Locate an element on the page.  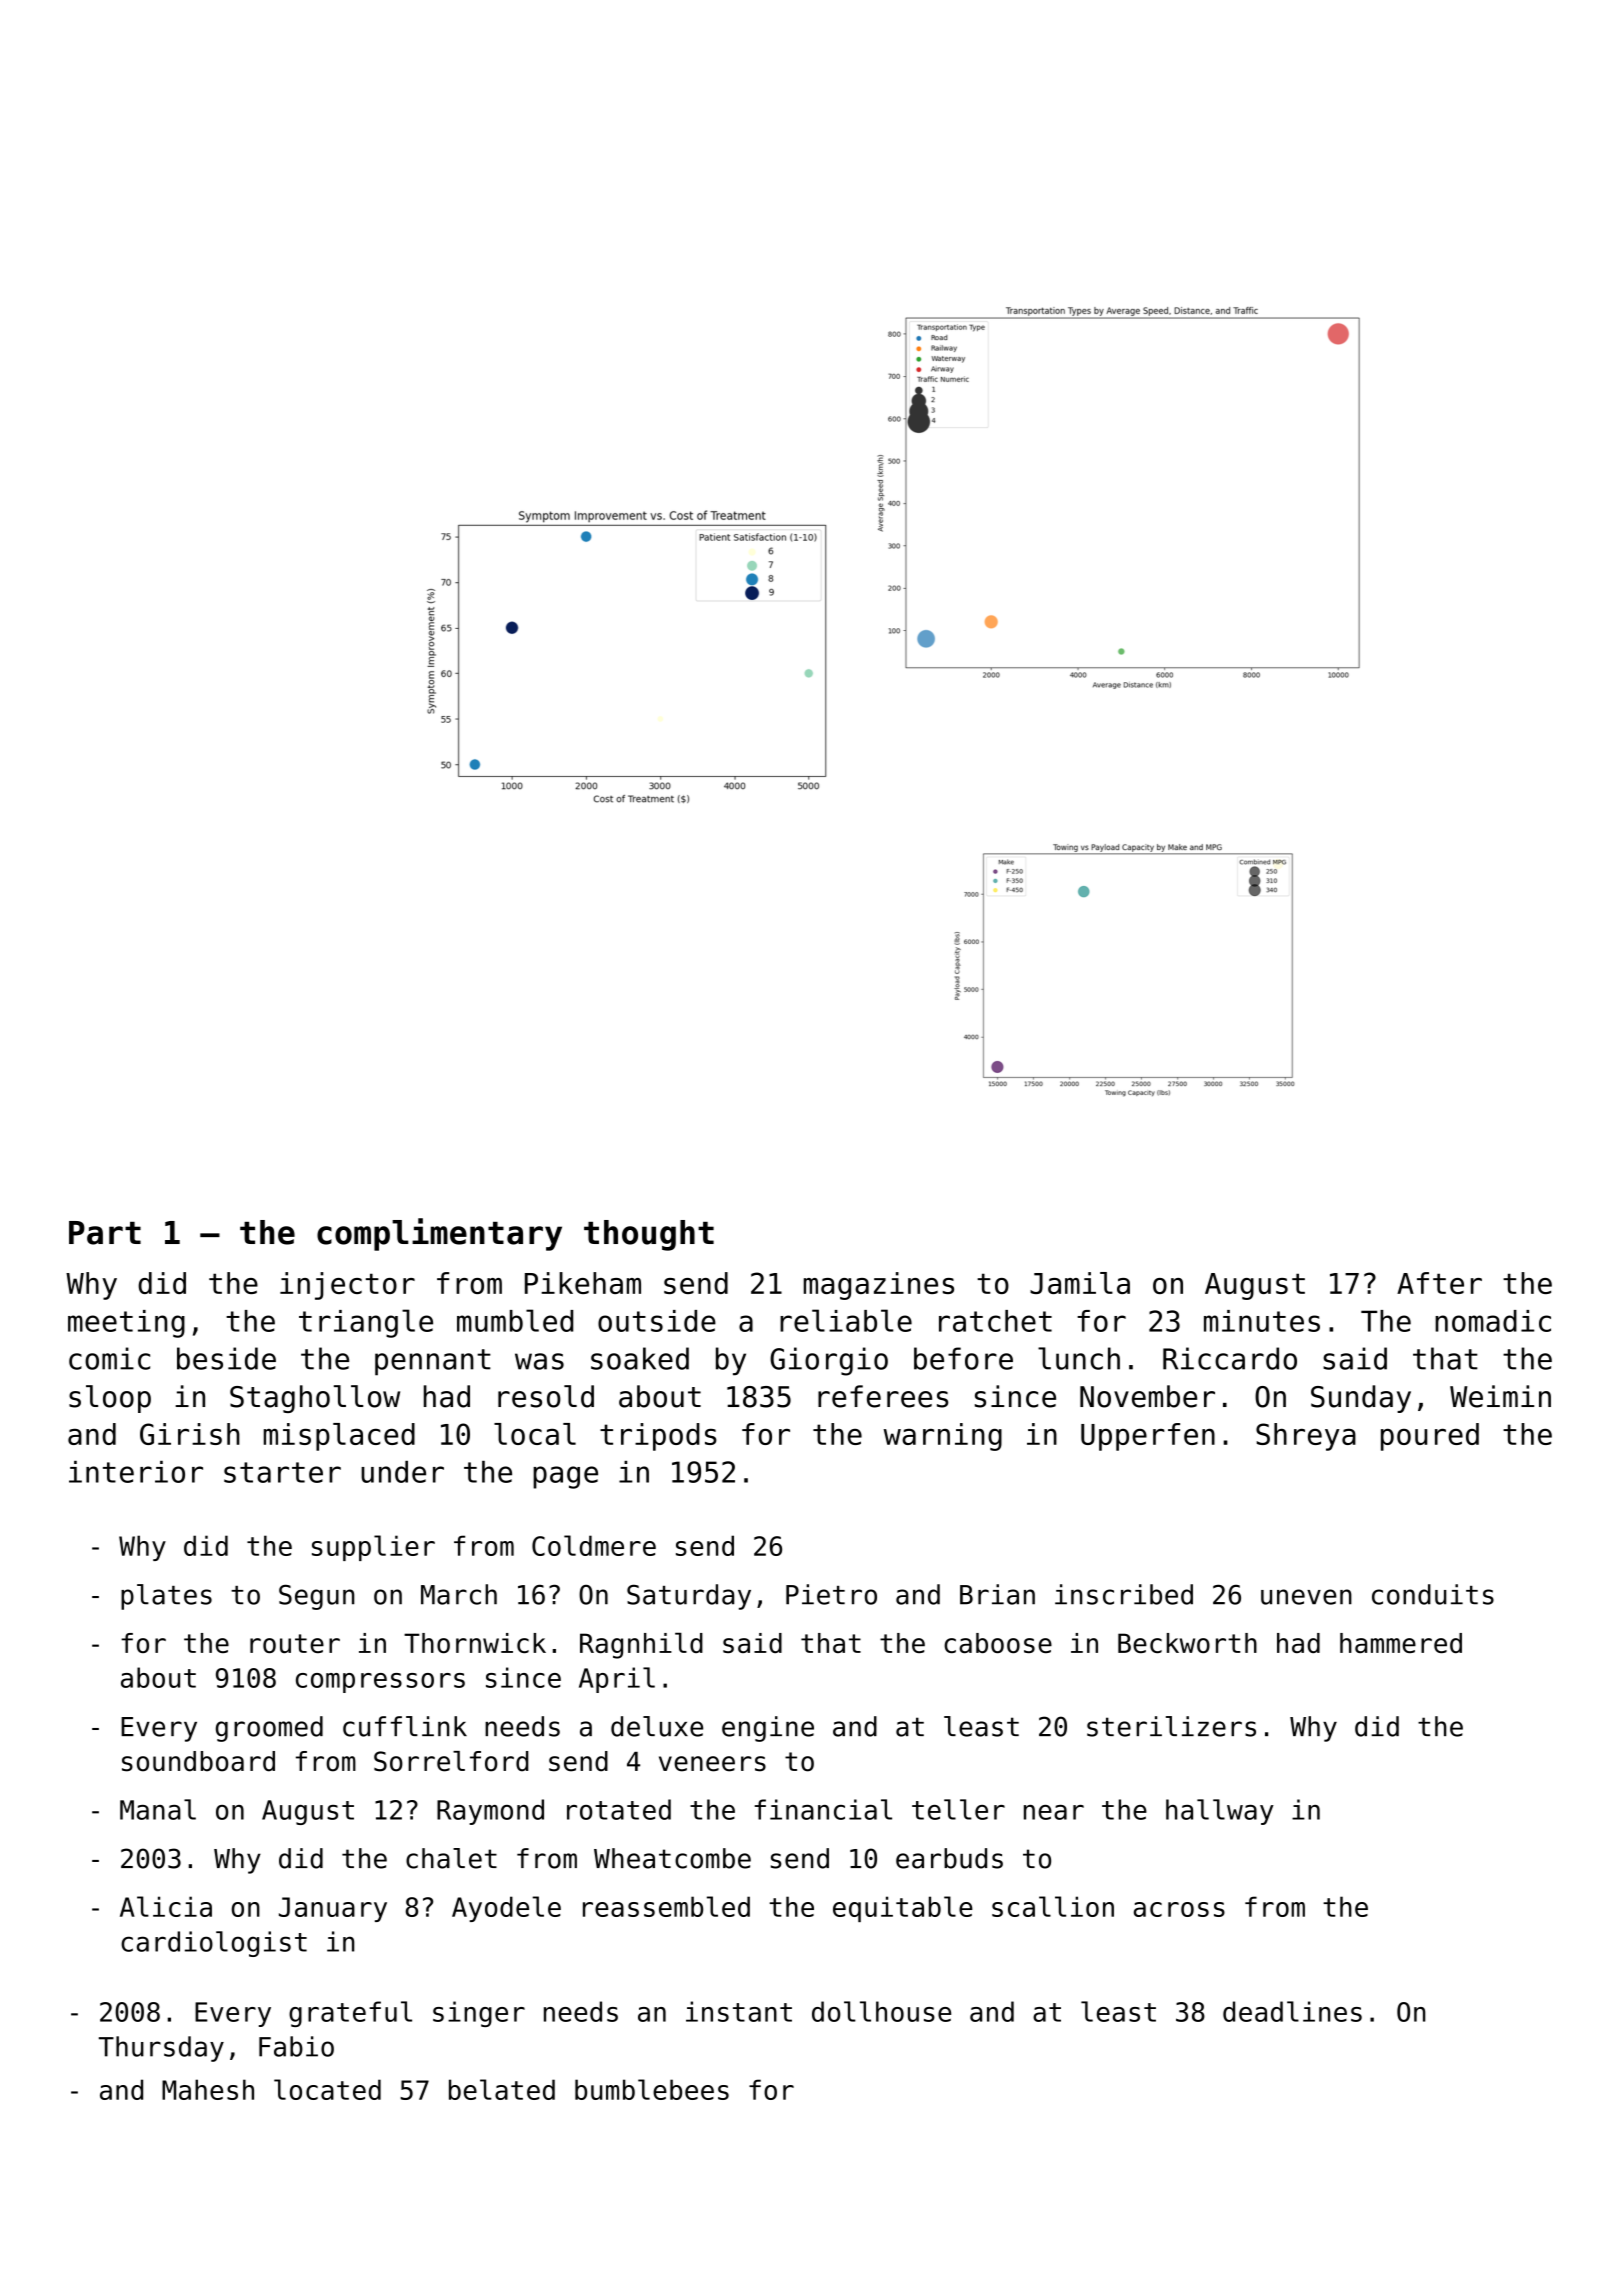
complimentary is located at coordinates (439, 1234).
